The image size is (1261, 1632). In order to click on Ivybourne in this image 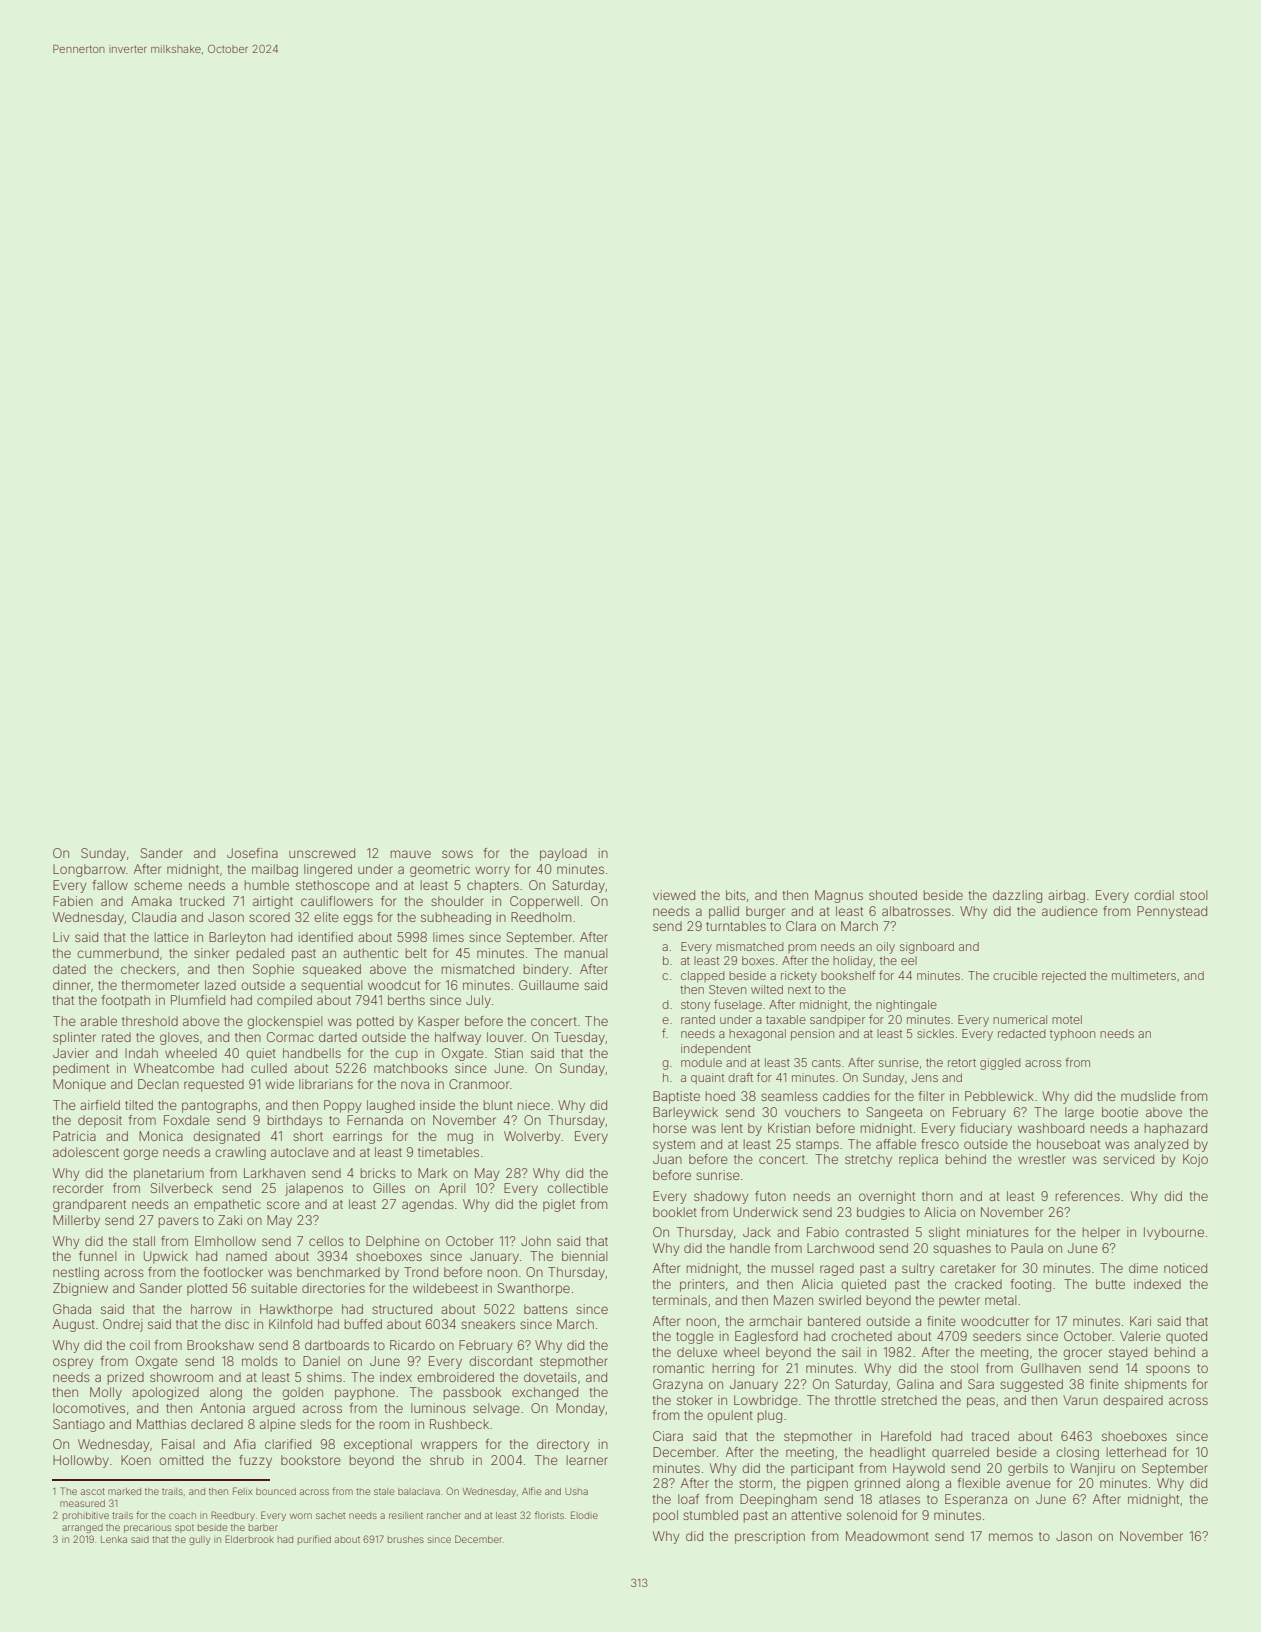, I will do `click(1174, 1233)`.
